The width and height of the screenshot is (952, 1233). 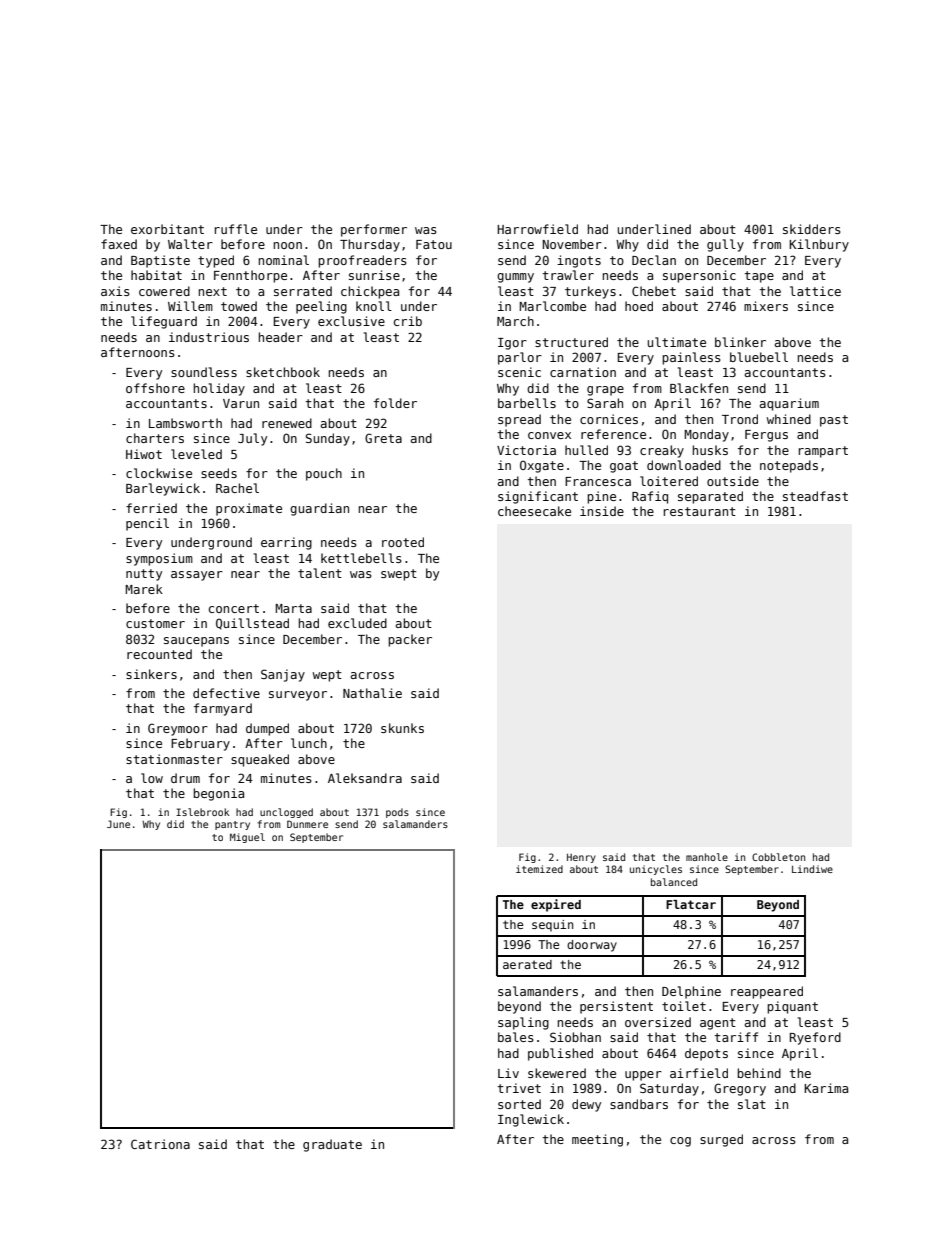 I want to click on rooted, so click(x=403, y=542).
